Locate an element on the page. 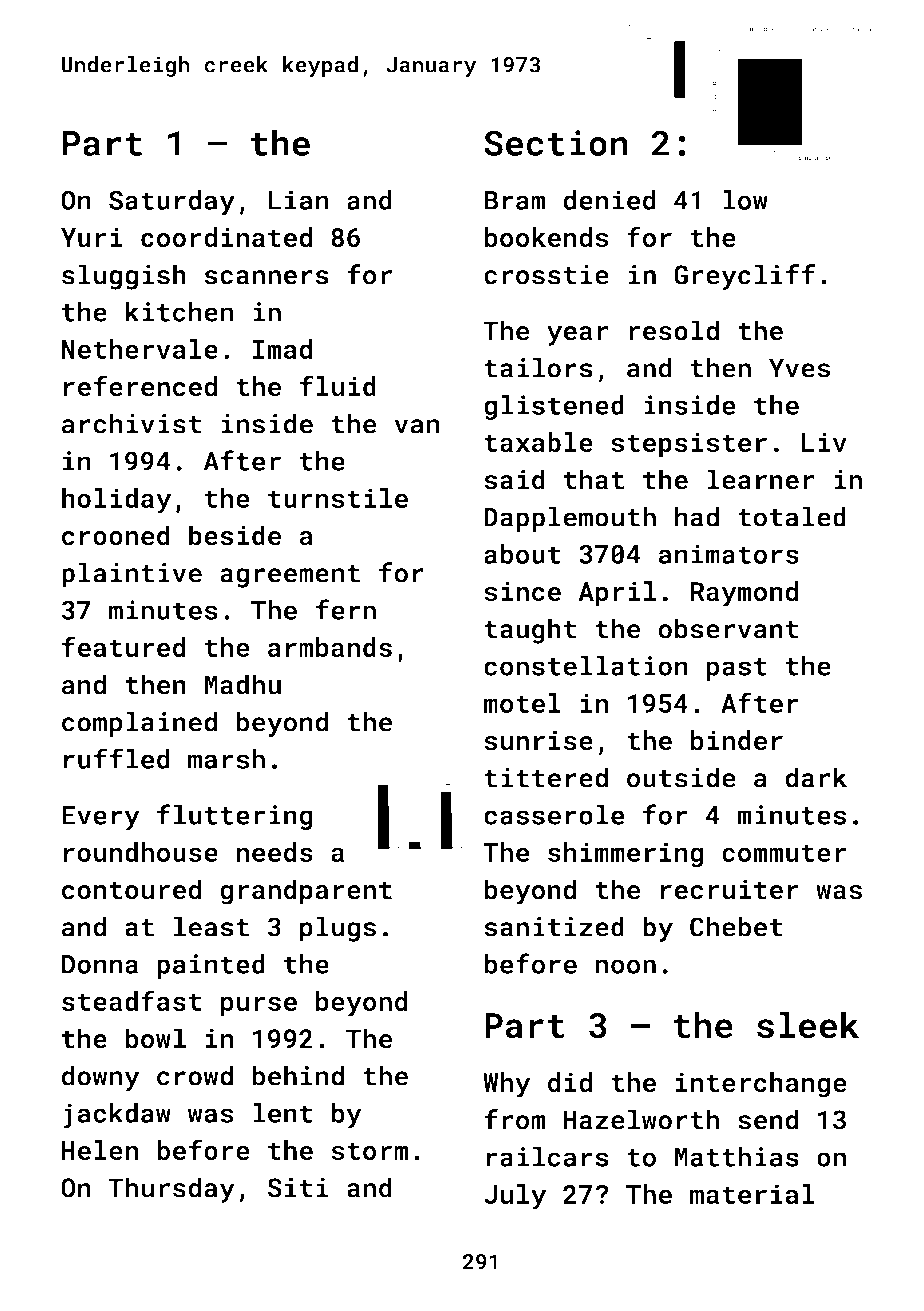 Image resolution: width=924 pixels, height=1311 pixels. marsh is located at coordinates (226, 759).
